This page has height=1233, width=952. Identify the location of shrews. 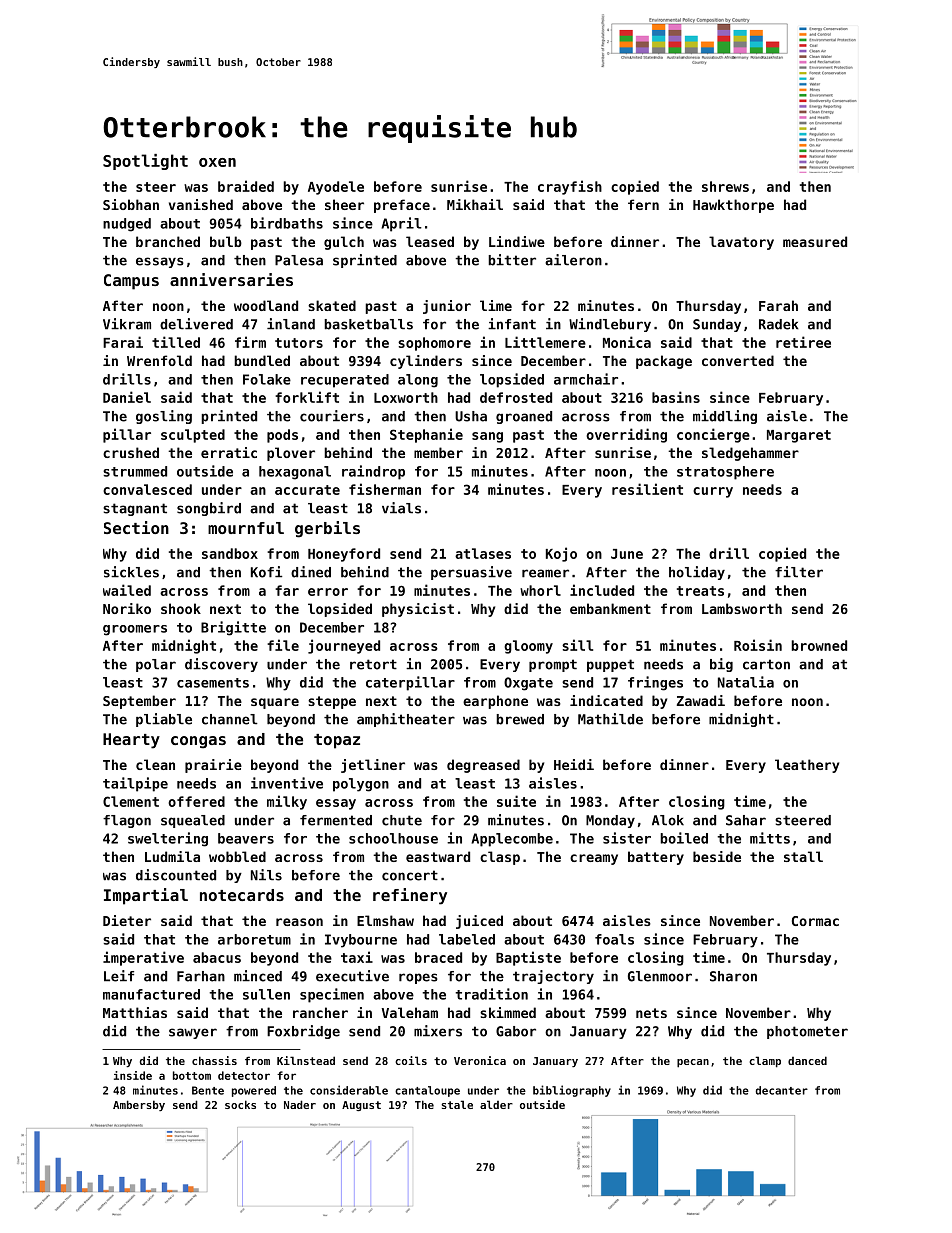
(725, 186).
